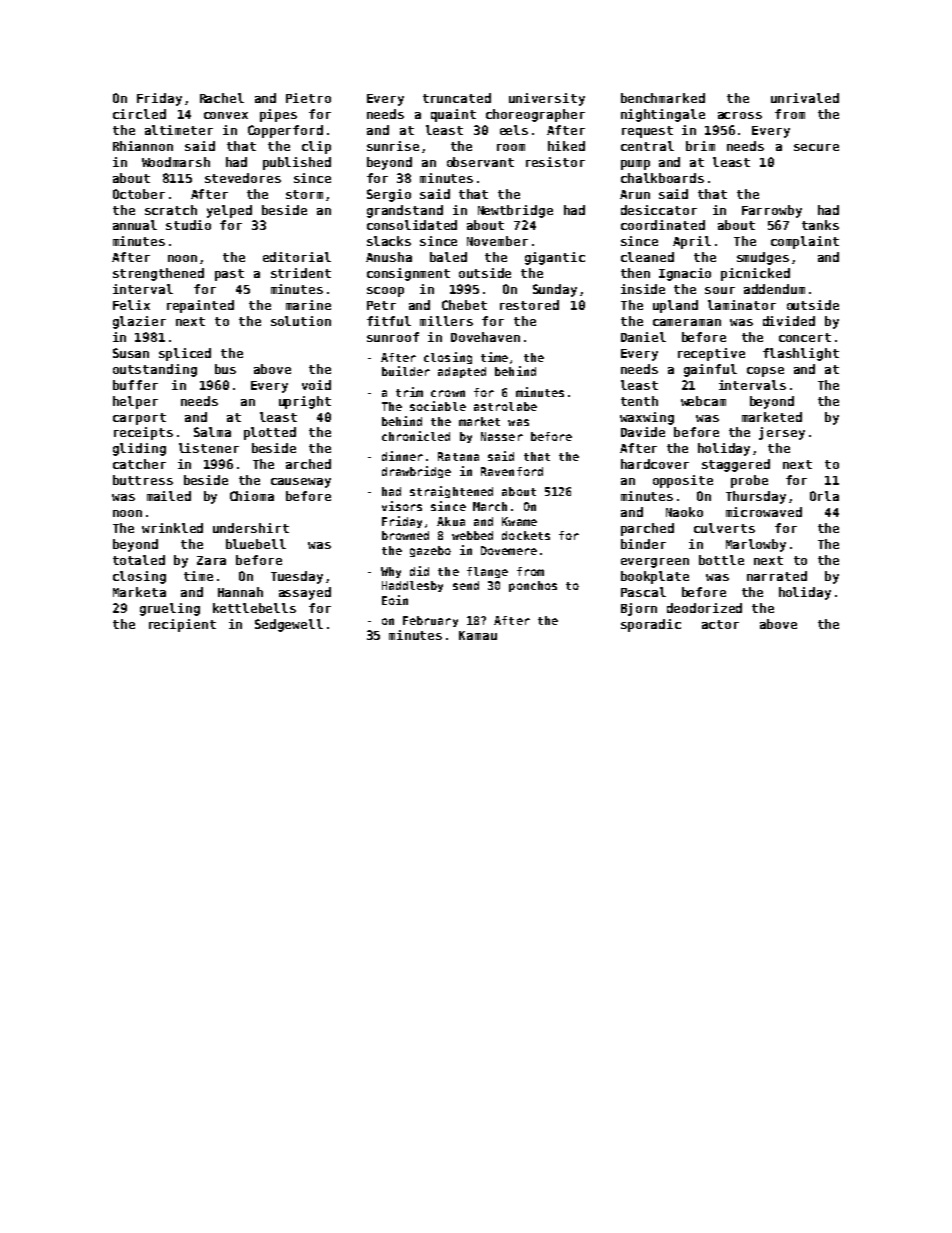 The height and width of the document is (1233, 952). What do you see at coordinates (547, 99) in the document?
I see `university` at bounding box center [547, 99].
